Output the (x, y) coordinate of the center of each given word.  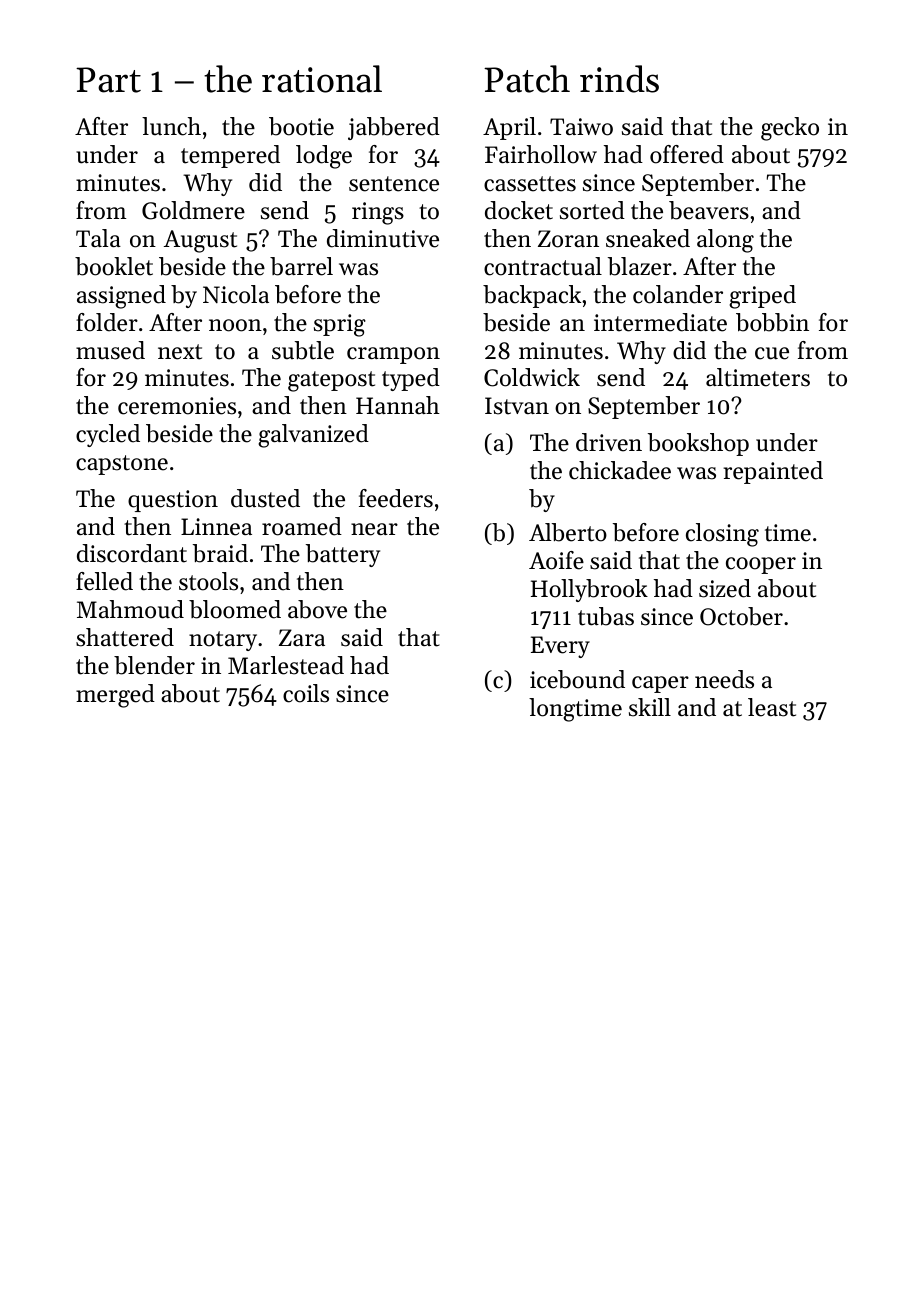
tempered (230, 156)
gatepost (331, 381)
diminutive (383, 238)
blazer (640, 266)
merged (115, 696)
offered (687, 154)
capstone (122, 465)
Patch (527, 79)
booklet (114, 266)
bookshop (698, 444)
